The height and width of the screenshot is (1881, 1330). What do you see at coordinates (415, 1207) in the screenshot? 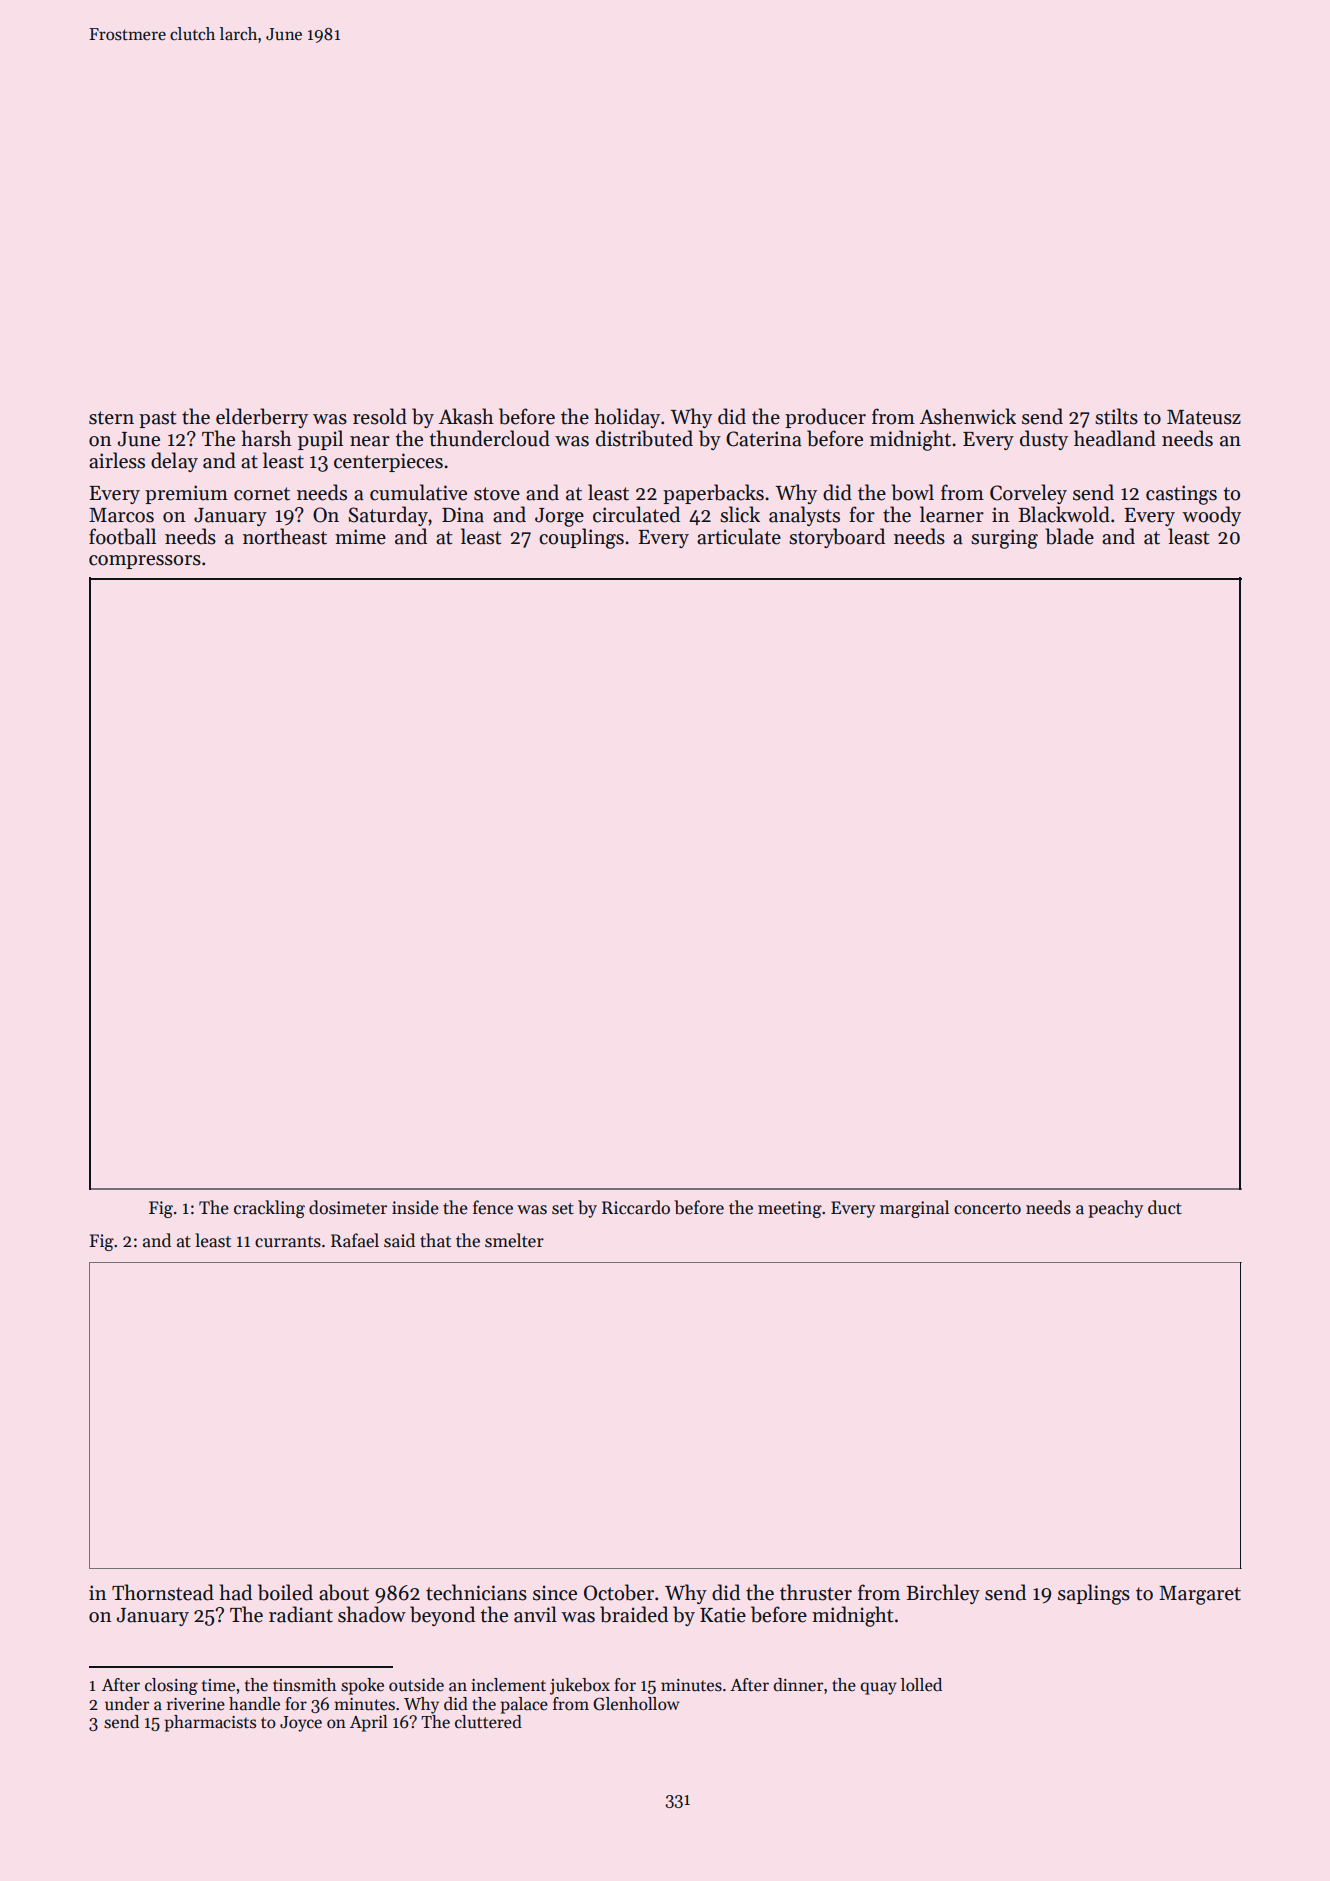
I see `inside` at bounding box center [415, 1207].
